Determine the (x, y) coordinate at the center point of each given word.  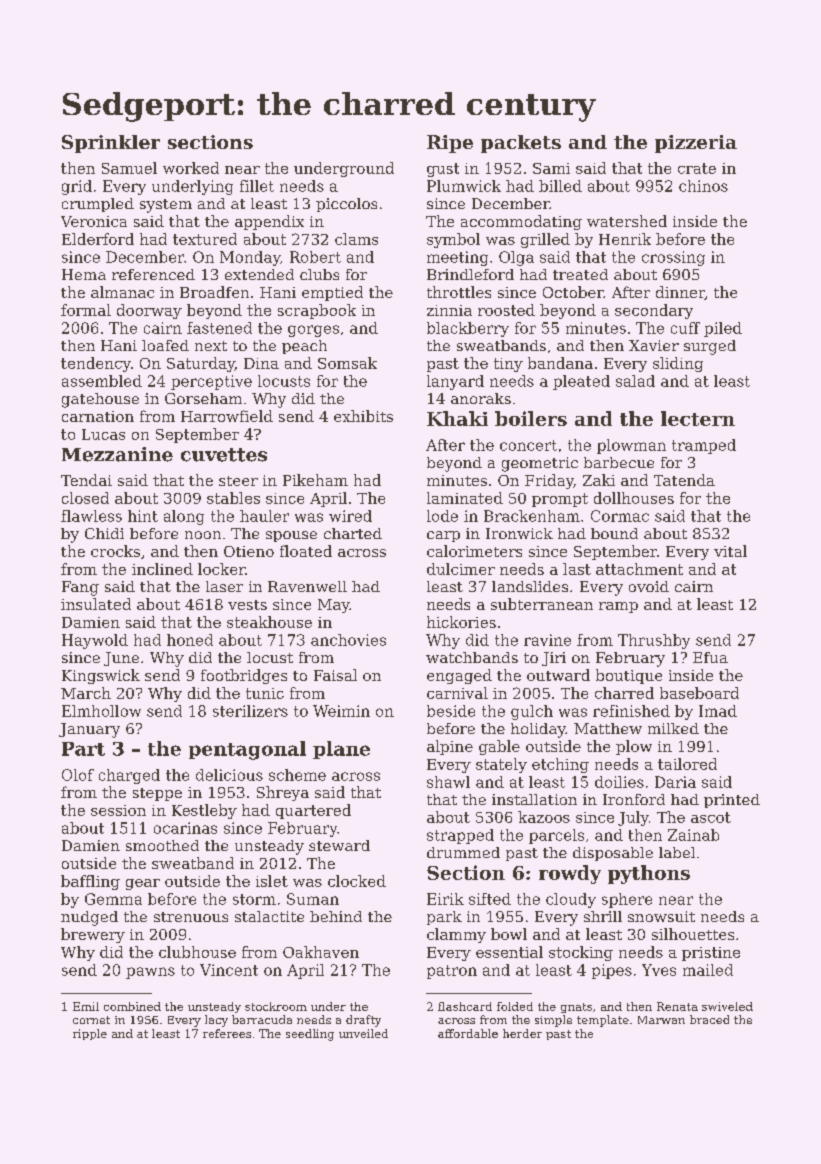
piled (723, 329)
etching (560, 765)
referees (227, 1033)
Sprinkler (111, 144)
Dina (261, 363)
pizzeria (696, 144)
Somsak (347, 363)
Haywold (95, 641)
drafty (363, 1021)
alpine (450, 747)
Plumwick (464, 186)
